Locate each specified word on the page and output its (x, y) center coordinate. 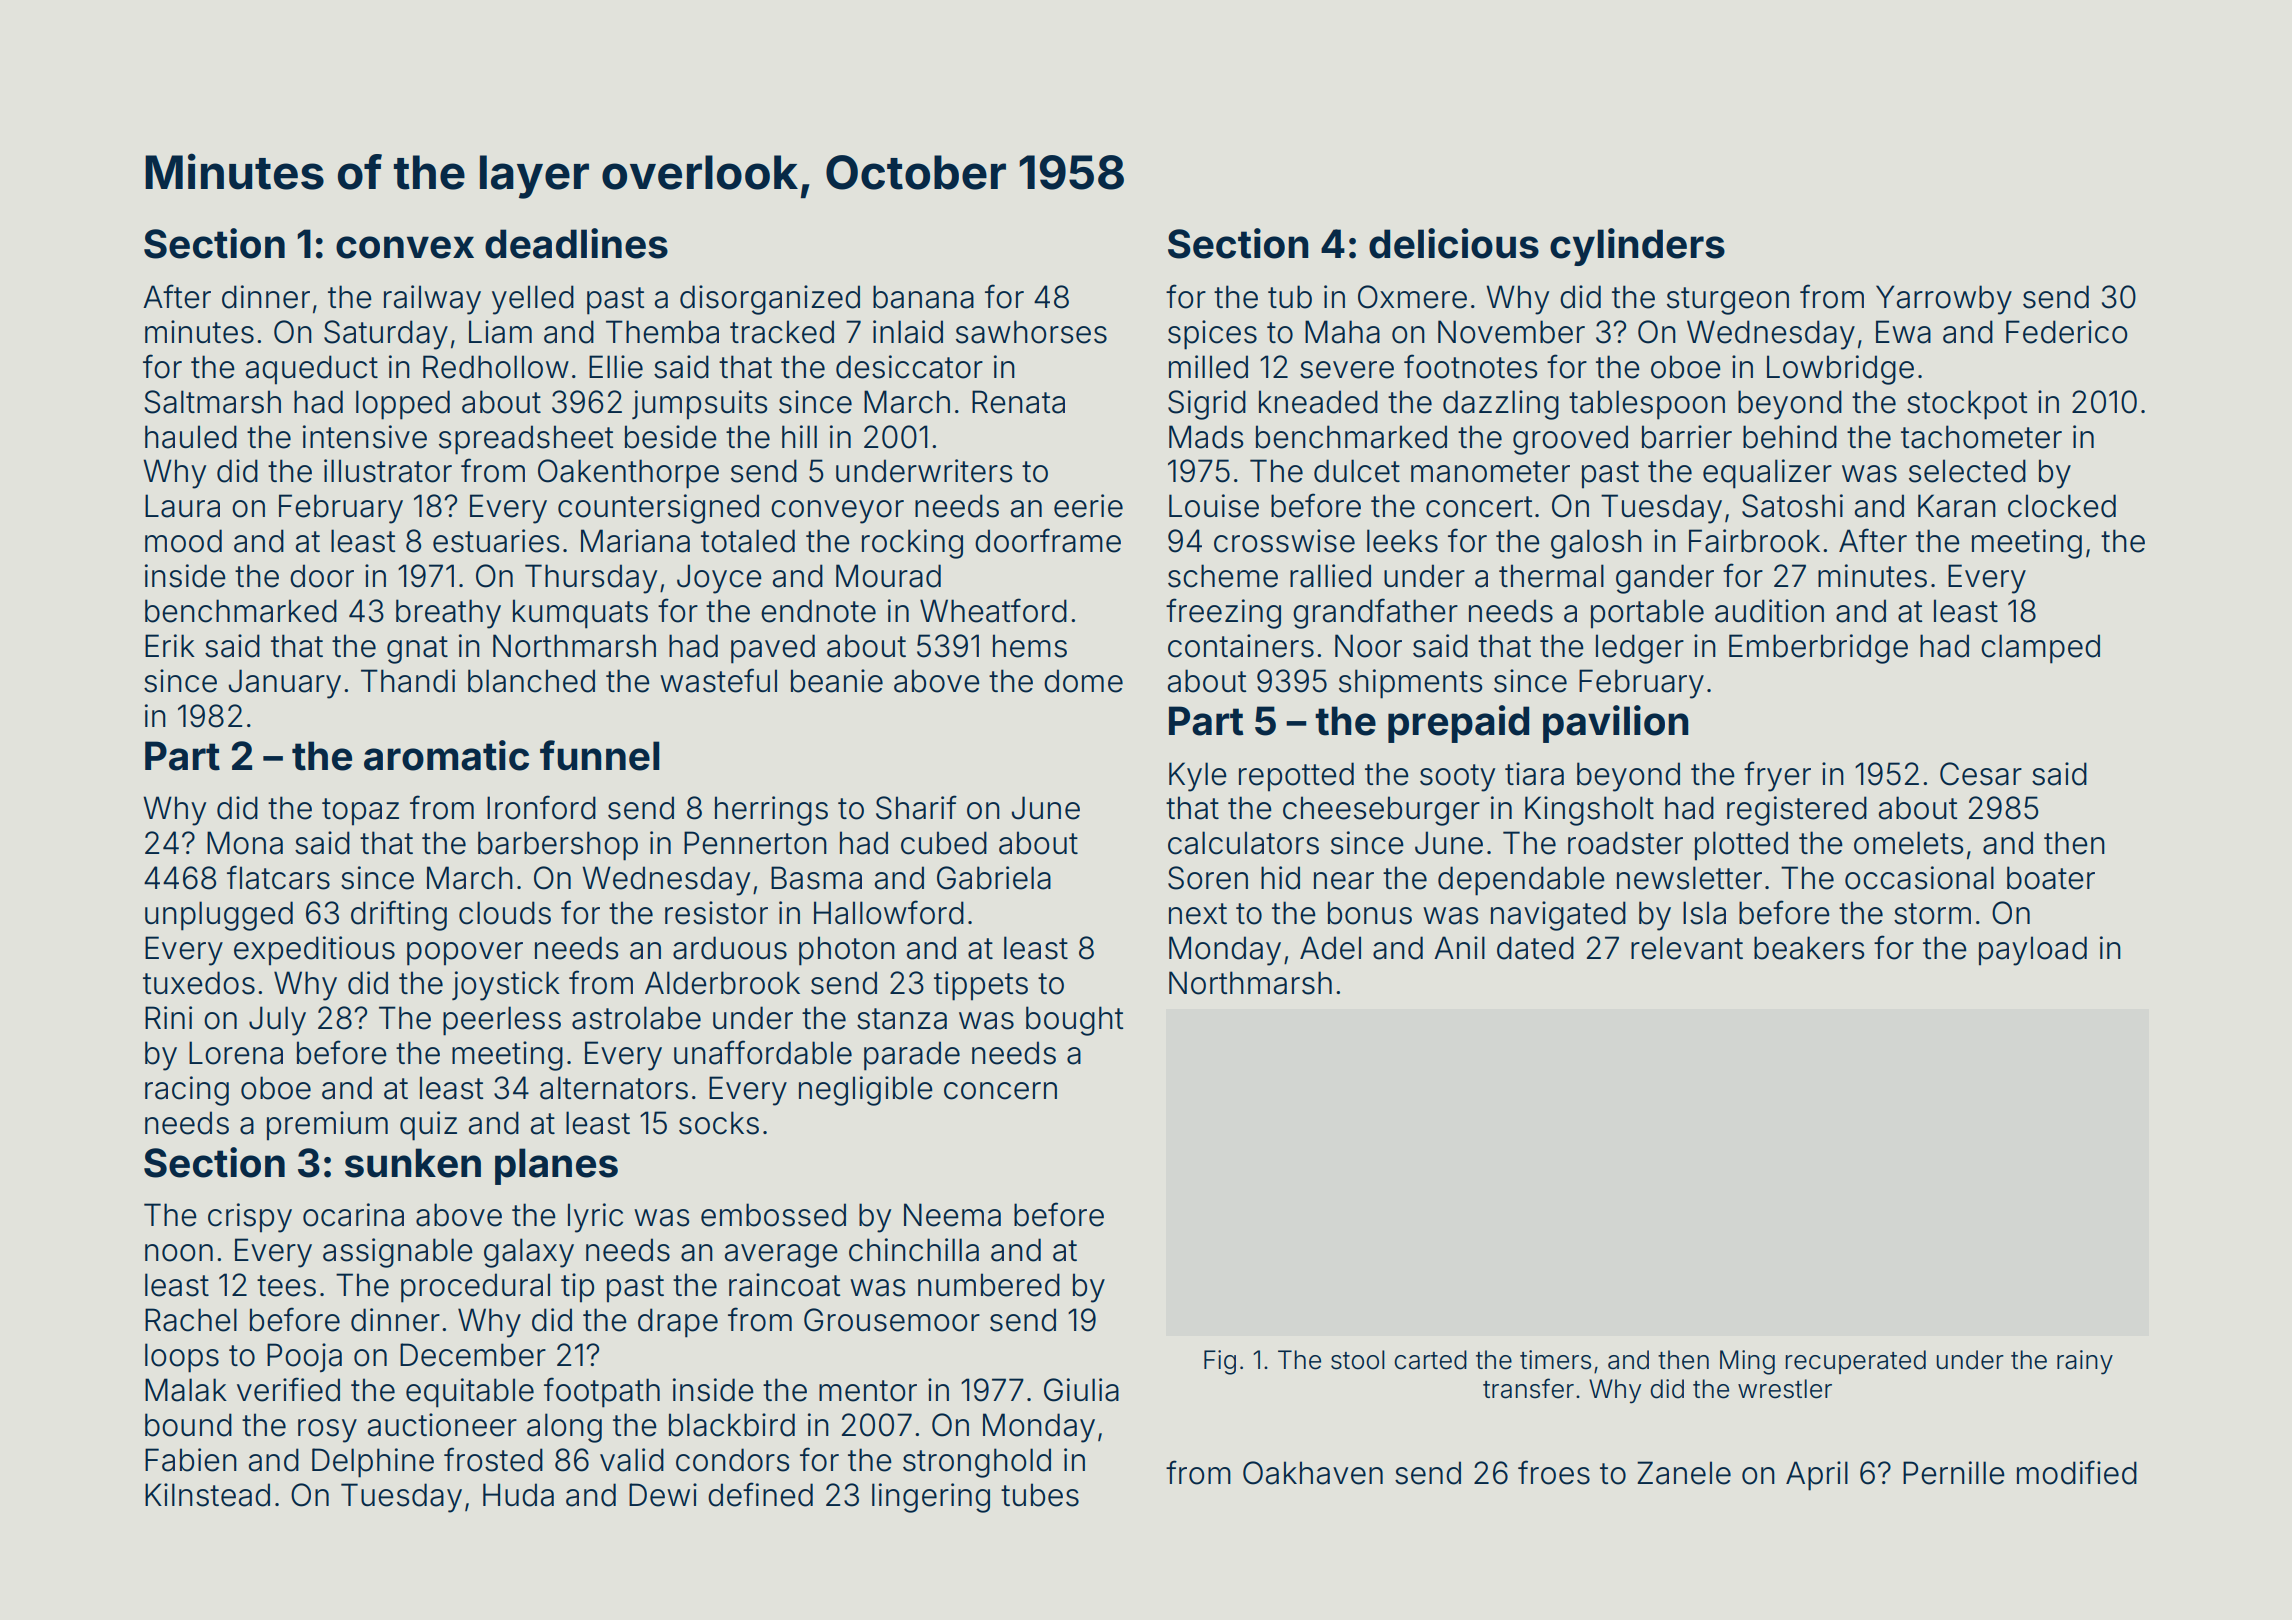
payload (2033, 951)
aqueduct (312, 370)
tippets (981, 986)
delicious (1454, 243)
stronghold (977, 1463)
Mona (245, 843)
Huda (518, 1495)
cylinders (1637, 247)
